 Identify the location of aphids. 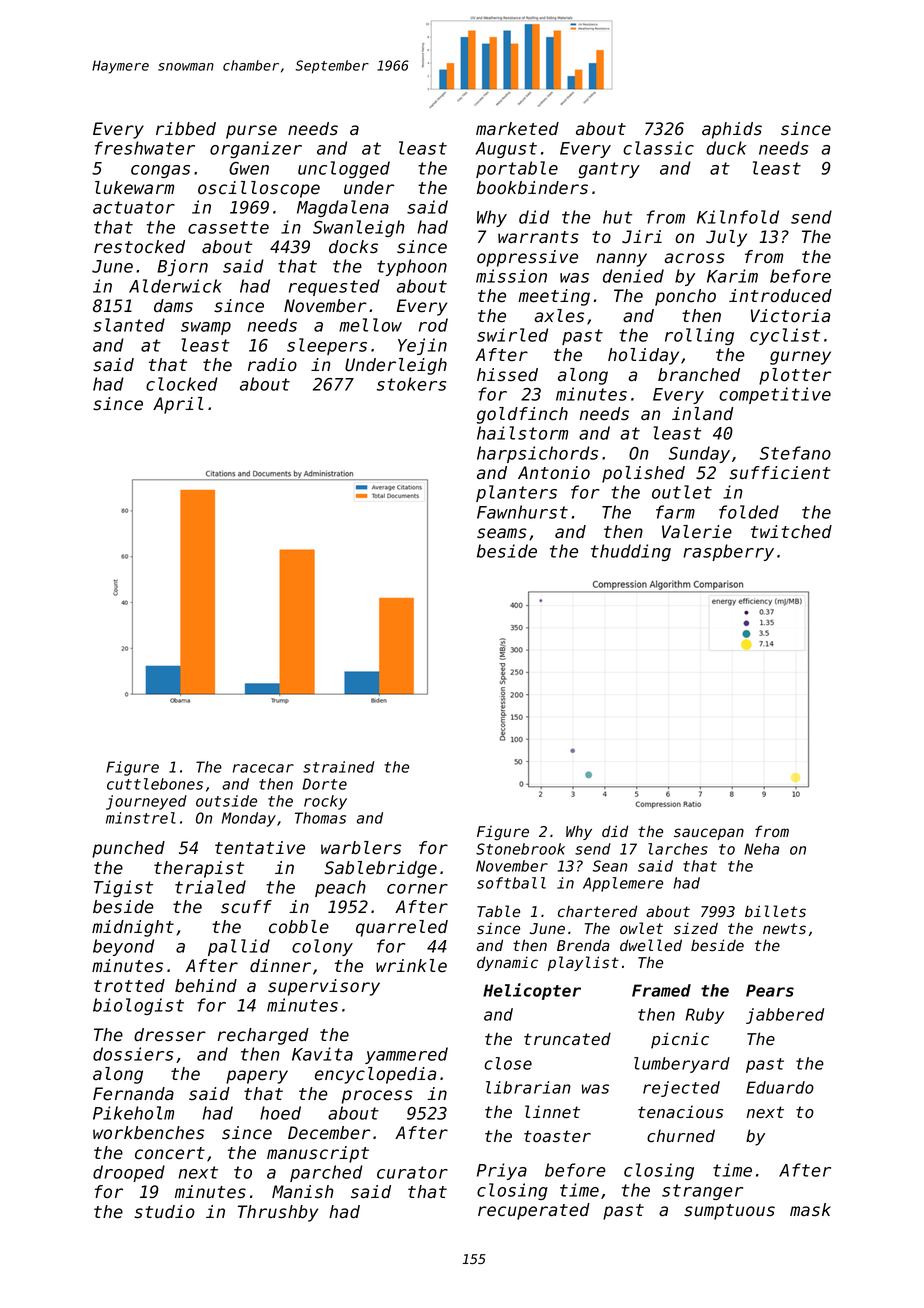
(732, 130).
